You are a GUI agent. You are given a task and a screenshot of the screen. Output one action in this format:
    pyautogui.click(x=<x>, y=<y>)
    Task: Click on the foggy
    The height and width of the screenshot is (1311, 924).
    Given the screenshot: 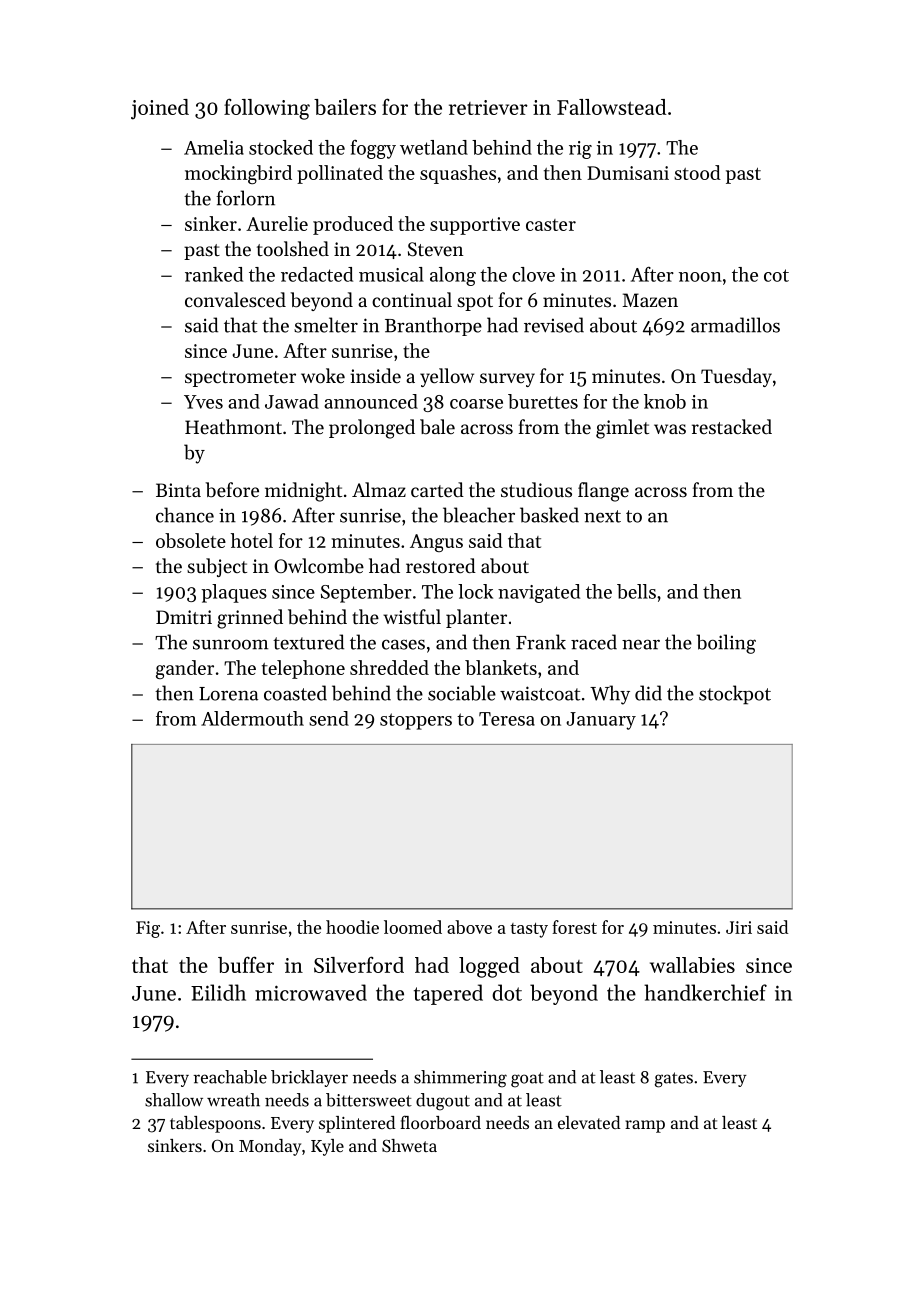 What is the action you would take?
    pyautogui.click(x=373, y=149)
